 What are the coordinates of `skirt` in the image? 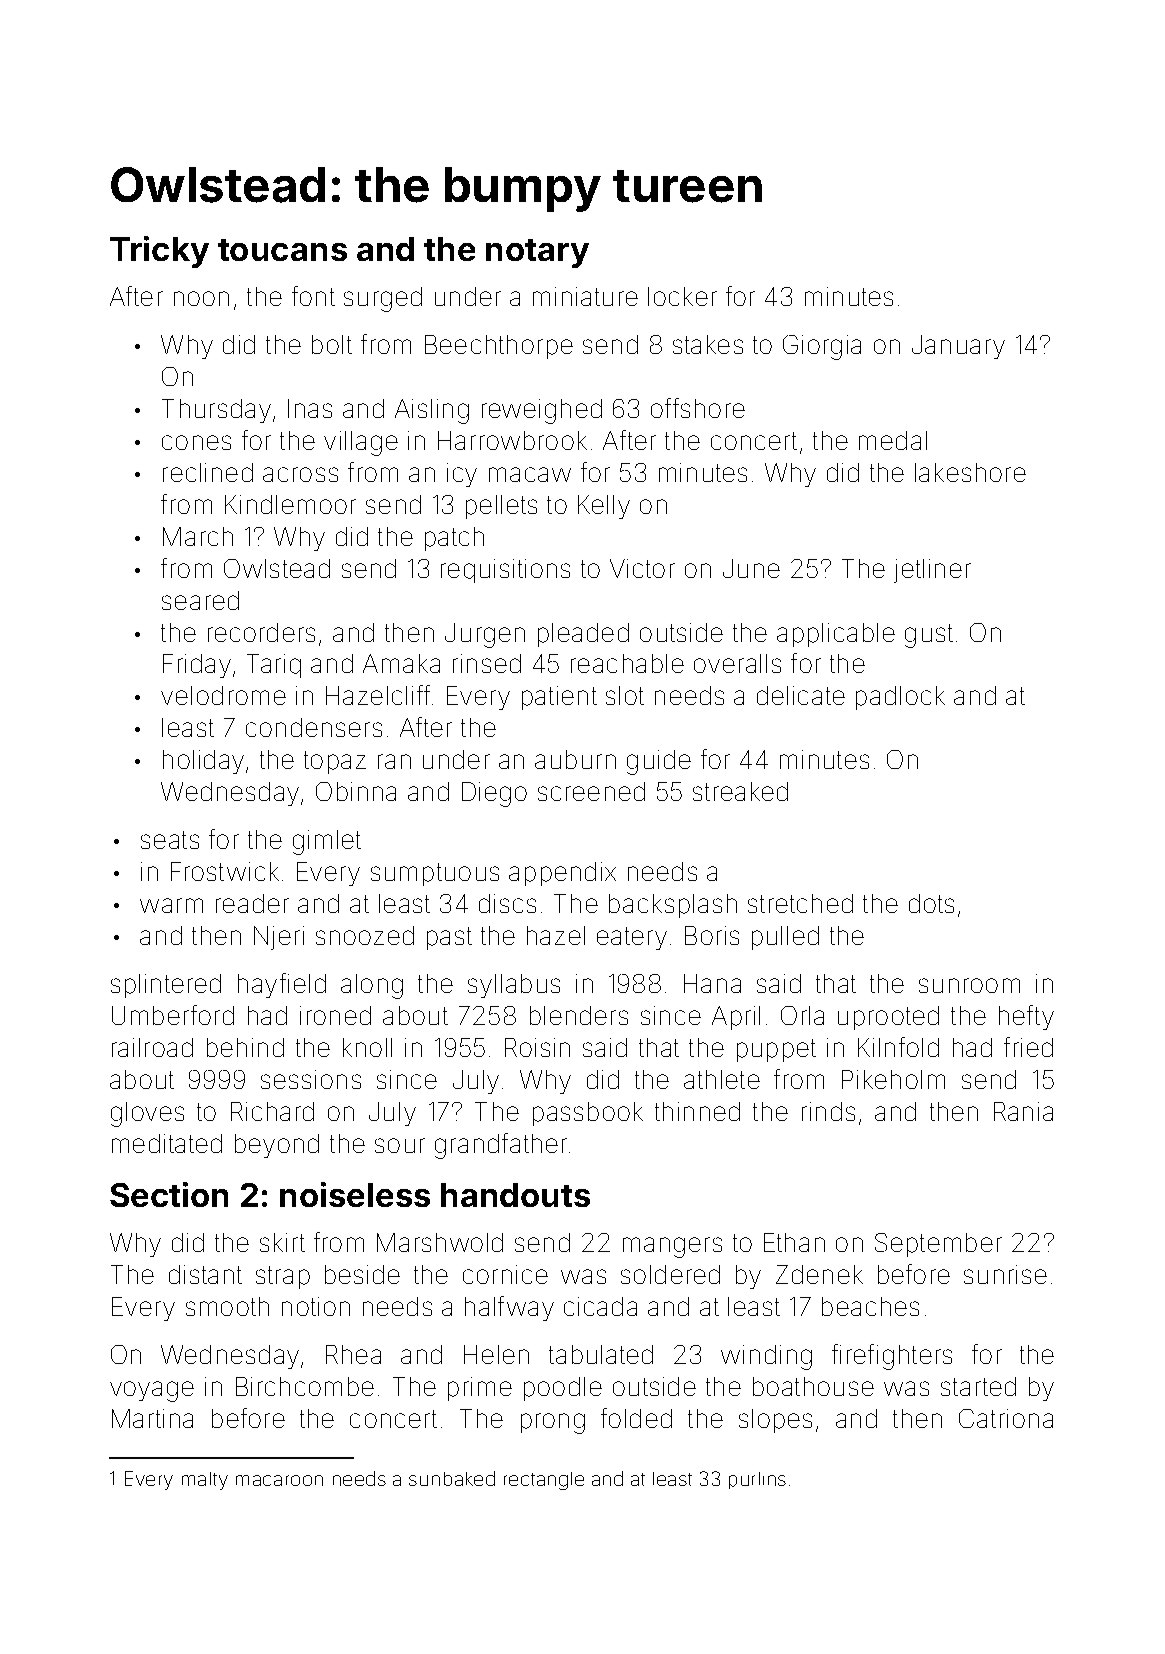 It's located at (282, 1242).
